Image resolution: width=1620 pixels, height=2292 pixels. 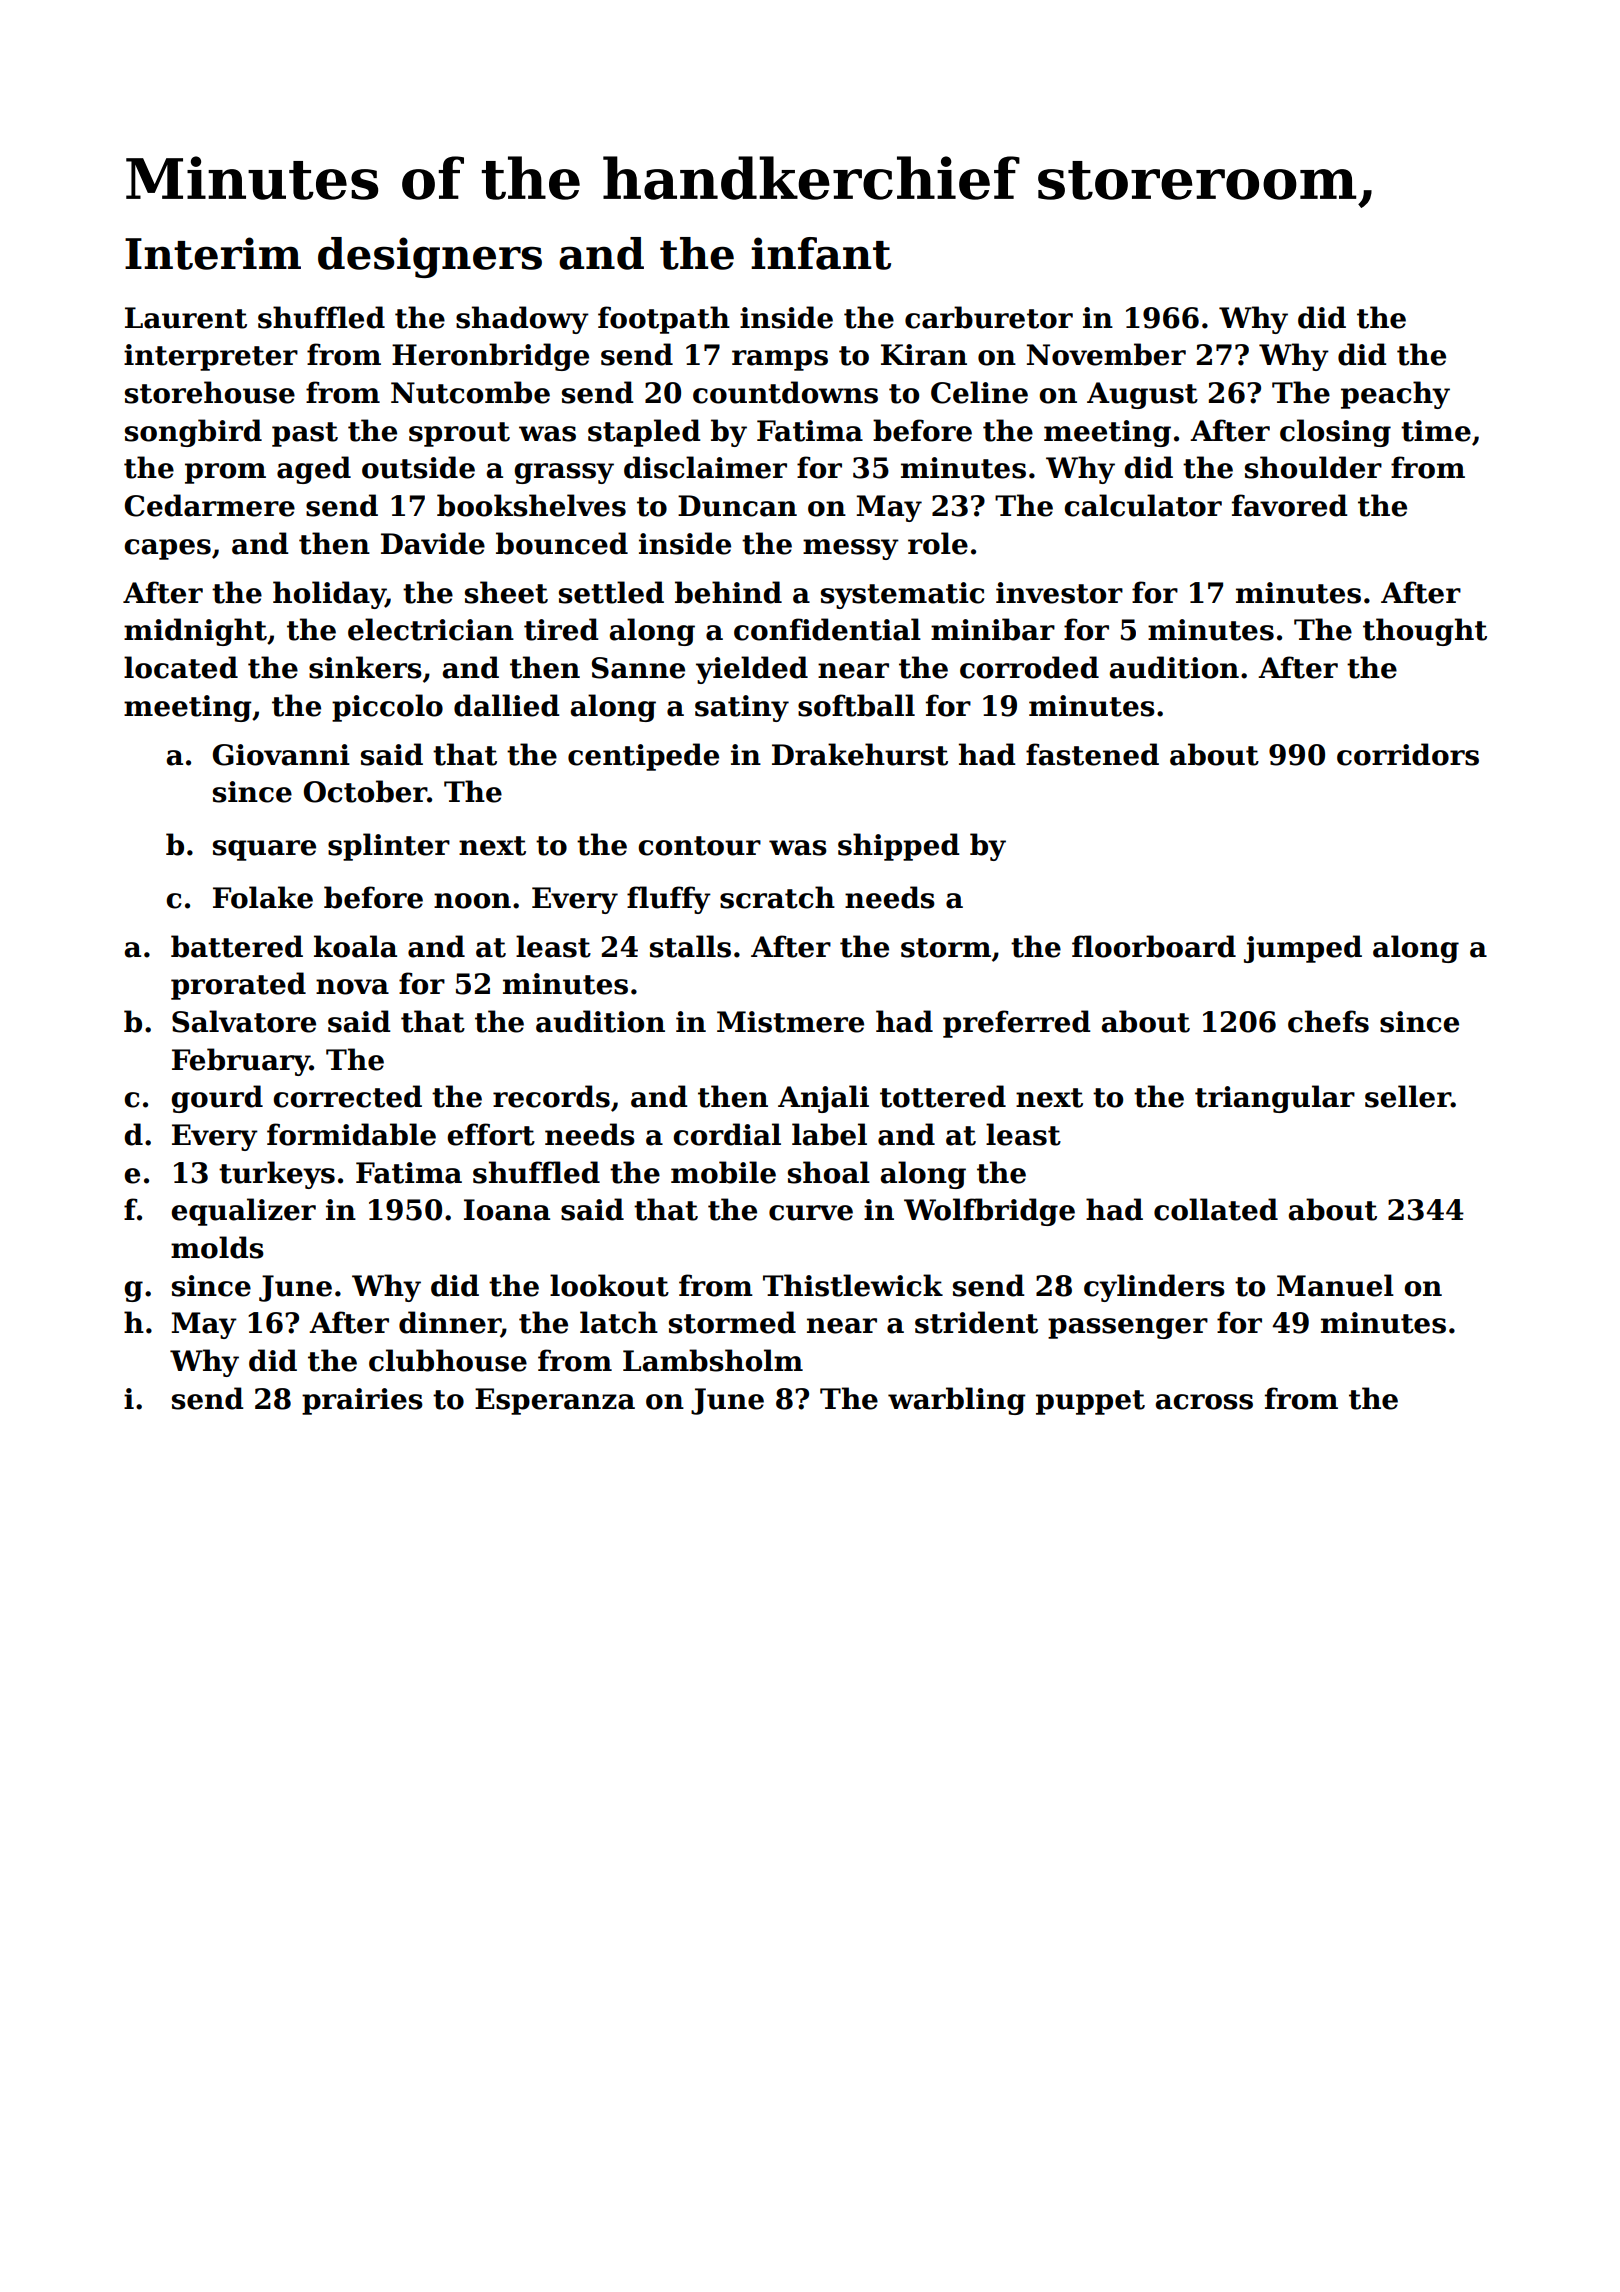 What do you see at coordinates (365, 667) in the document?
I see `sinkers` at bounding box center [365, 667].
